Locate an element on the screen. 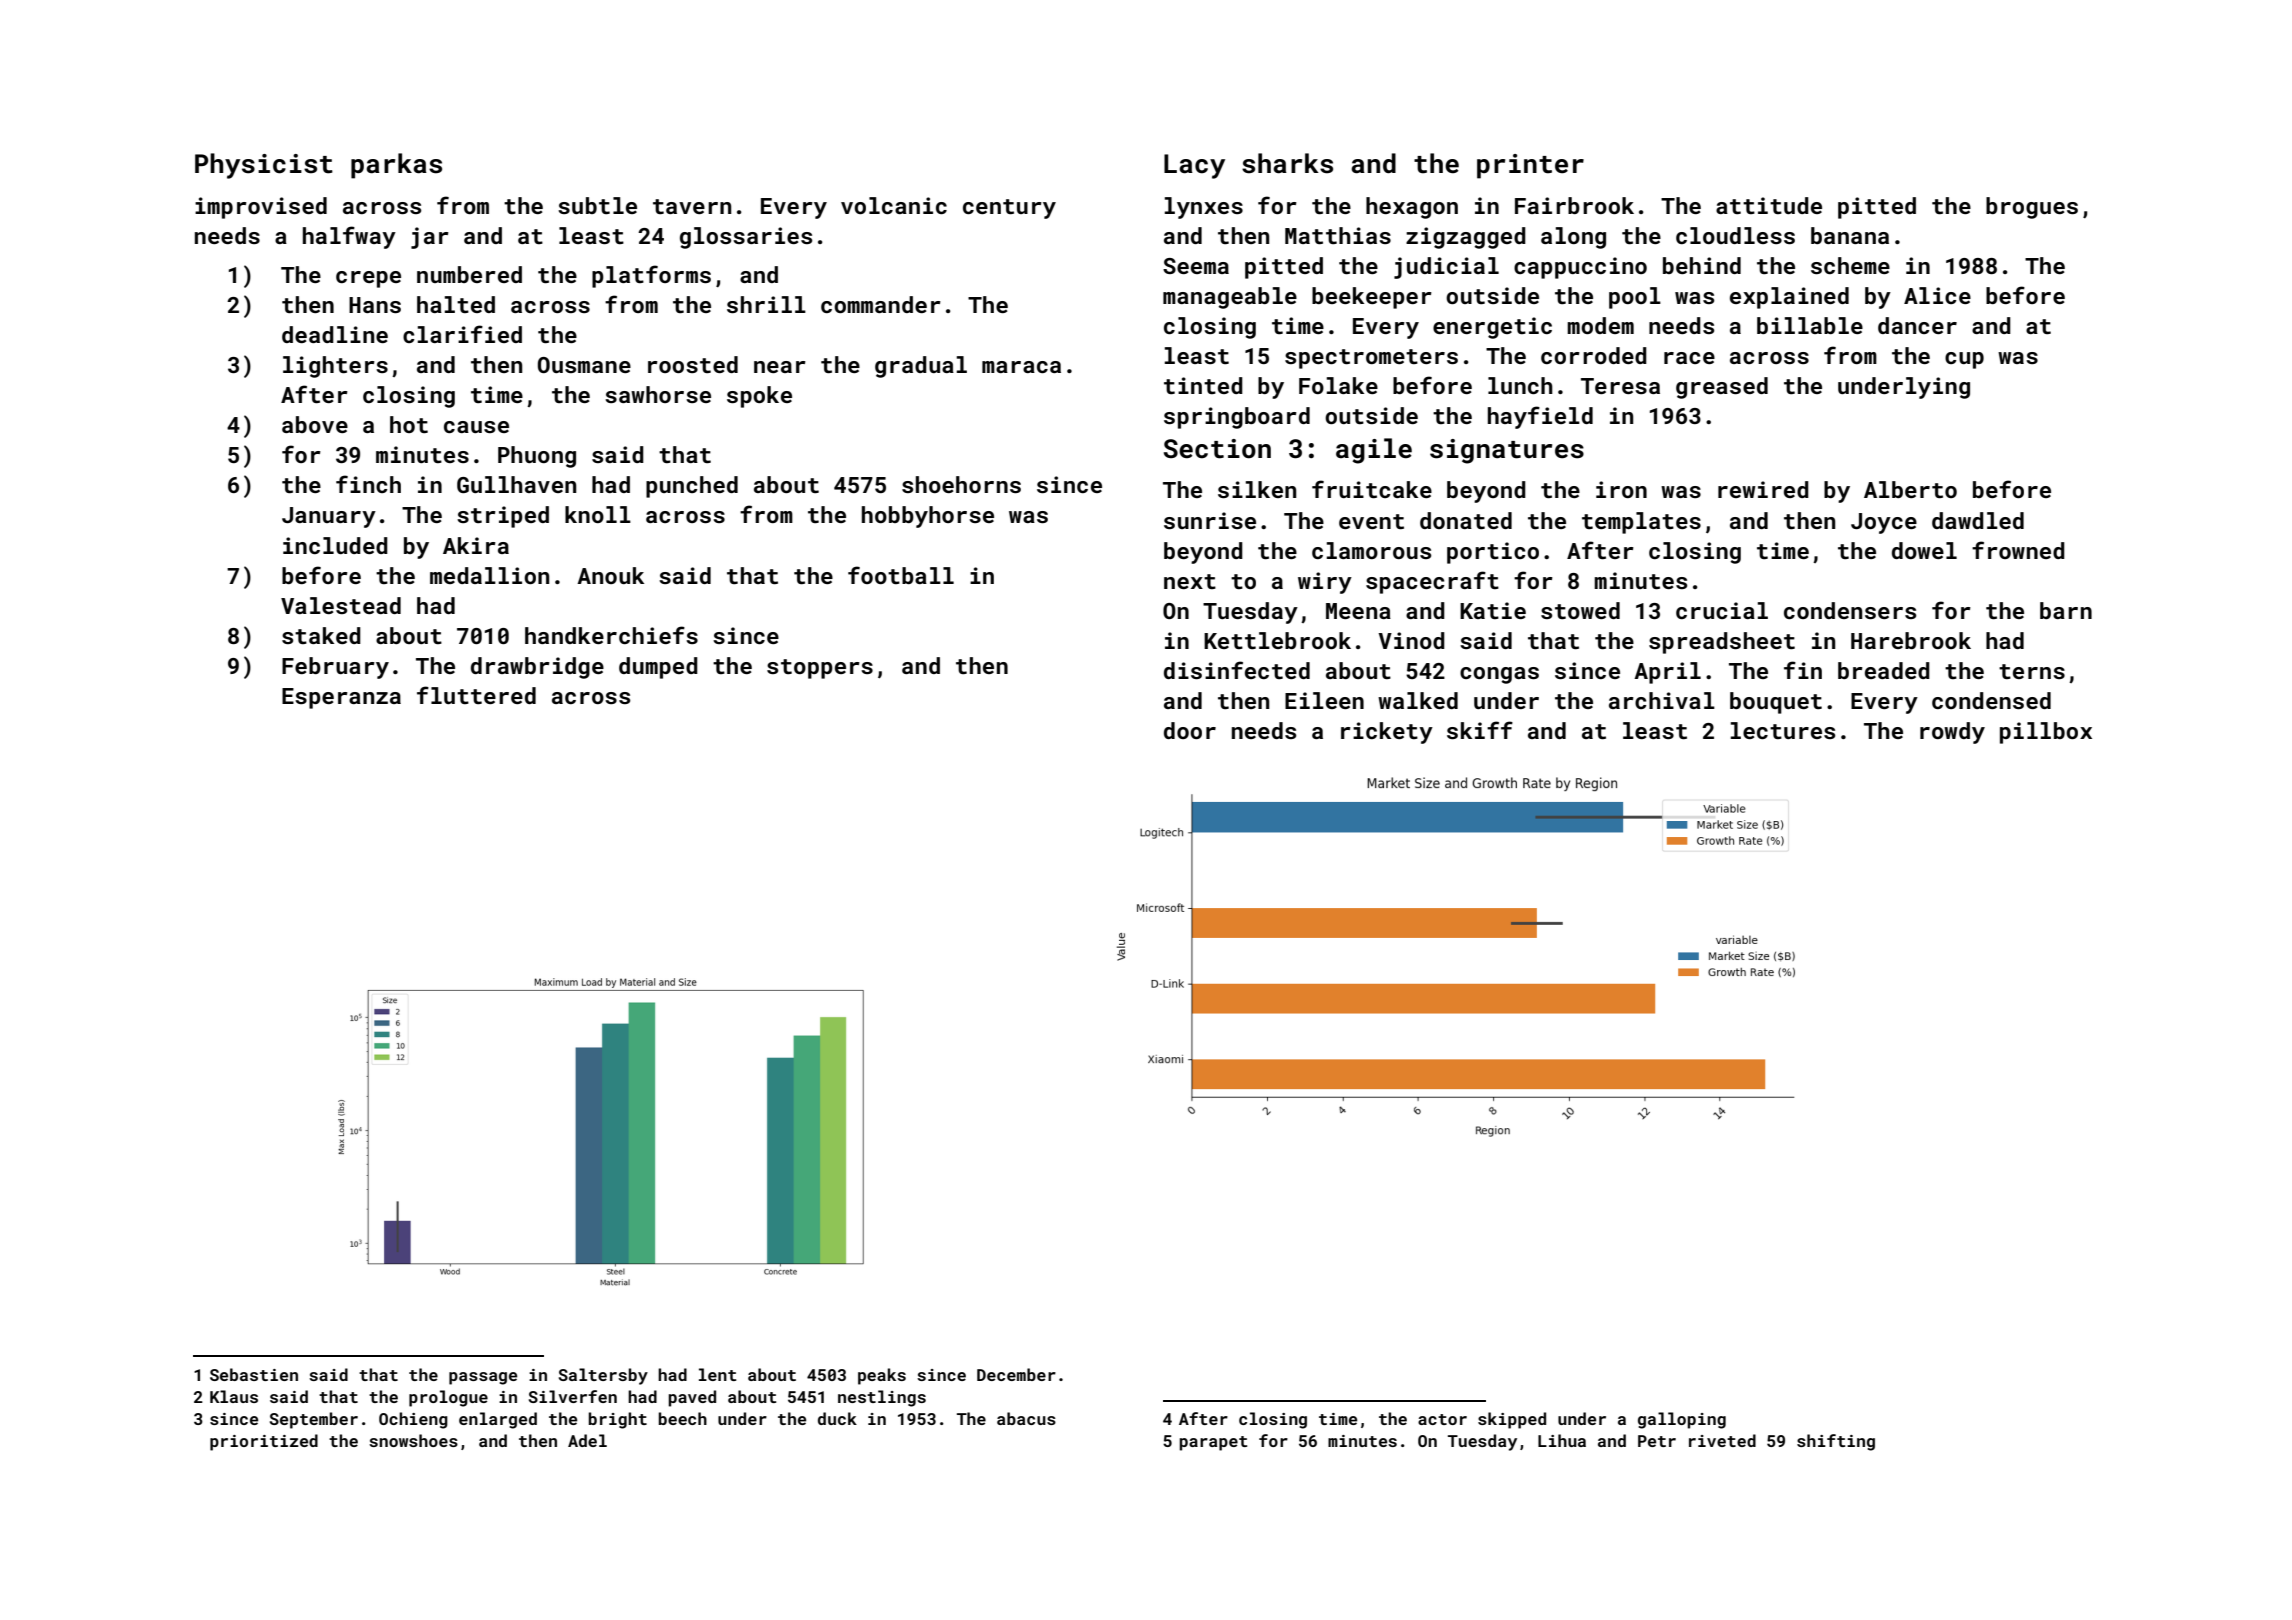 This screenshot has width=2292, height=1620. Sebastien is located at coordinates (254, 1374).
